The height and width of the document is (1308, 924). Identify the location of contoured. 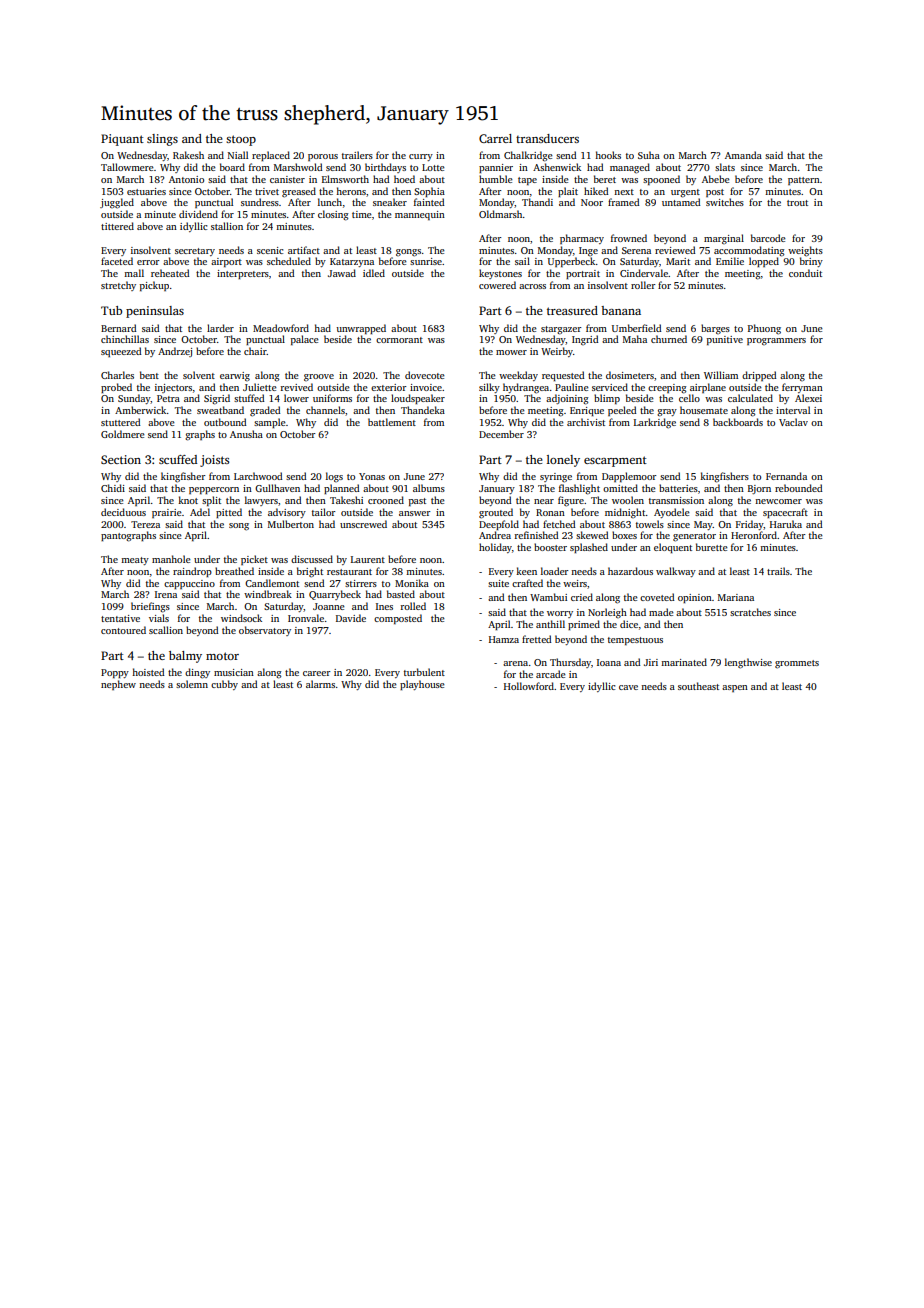
(123, 630).
